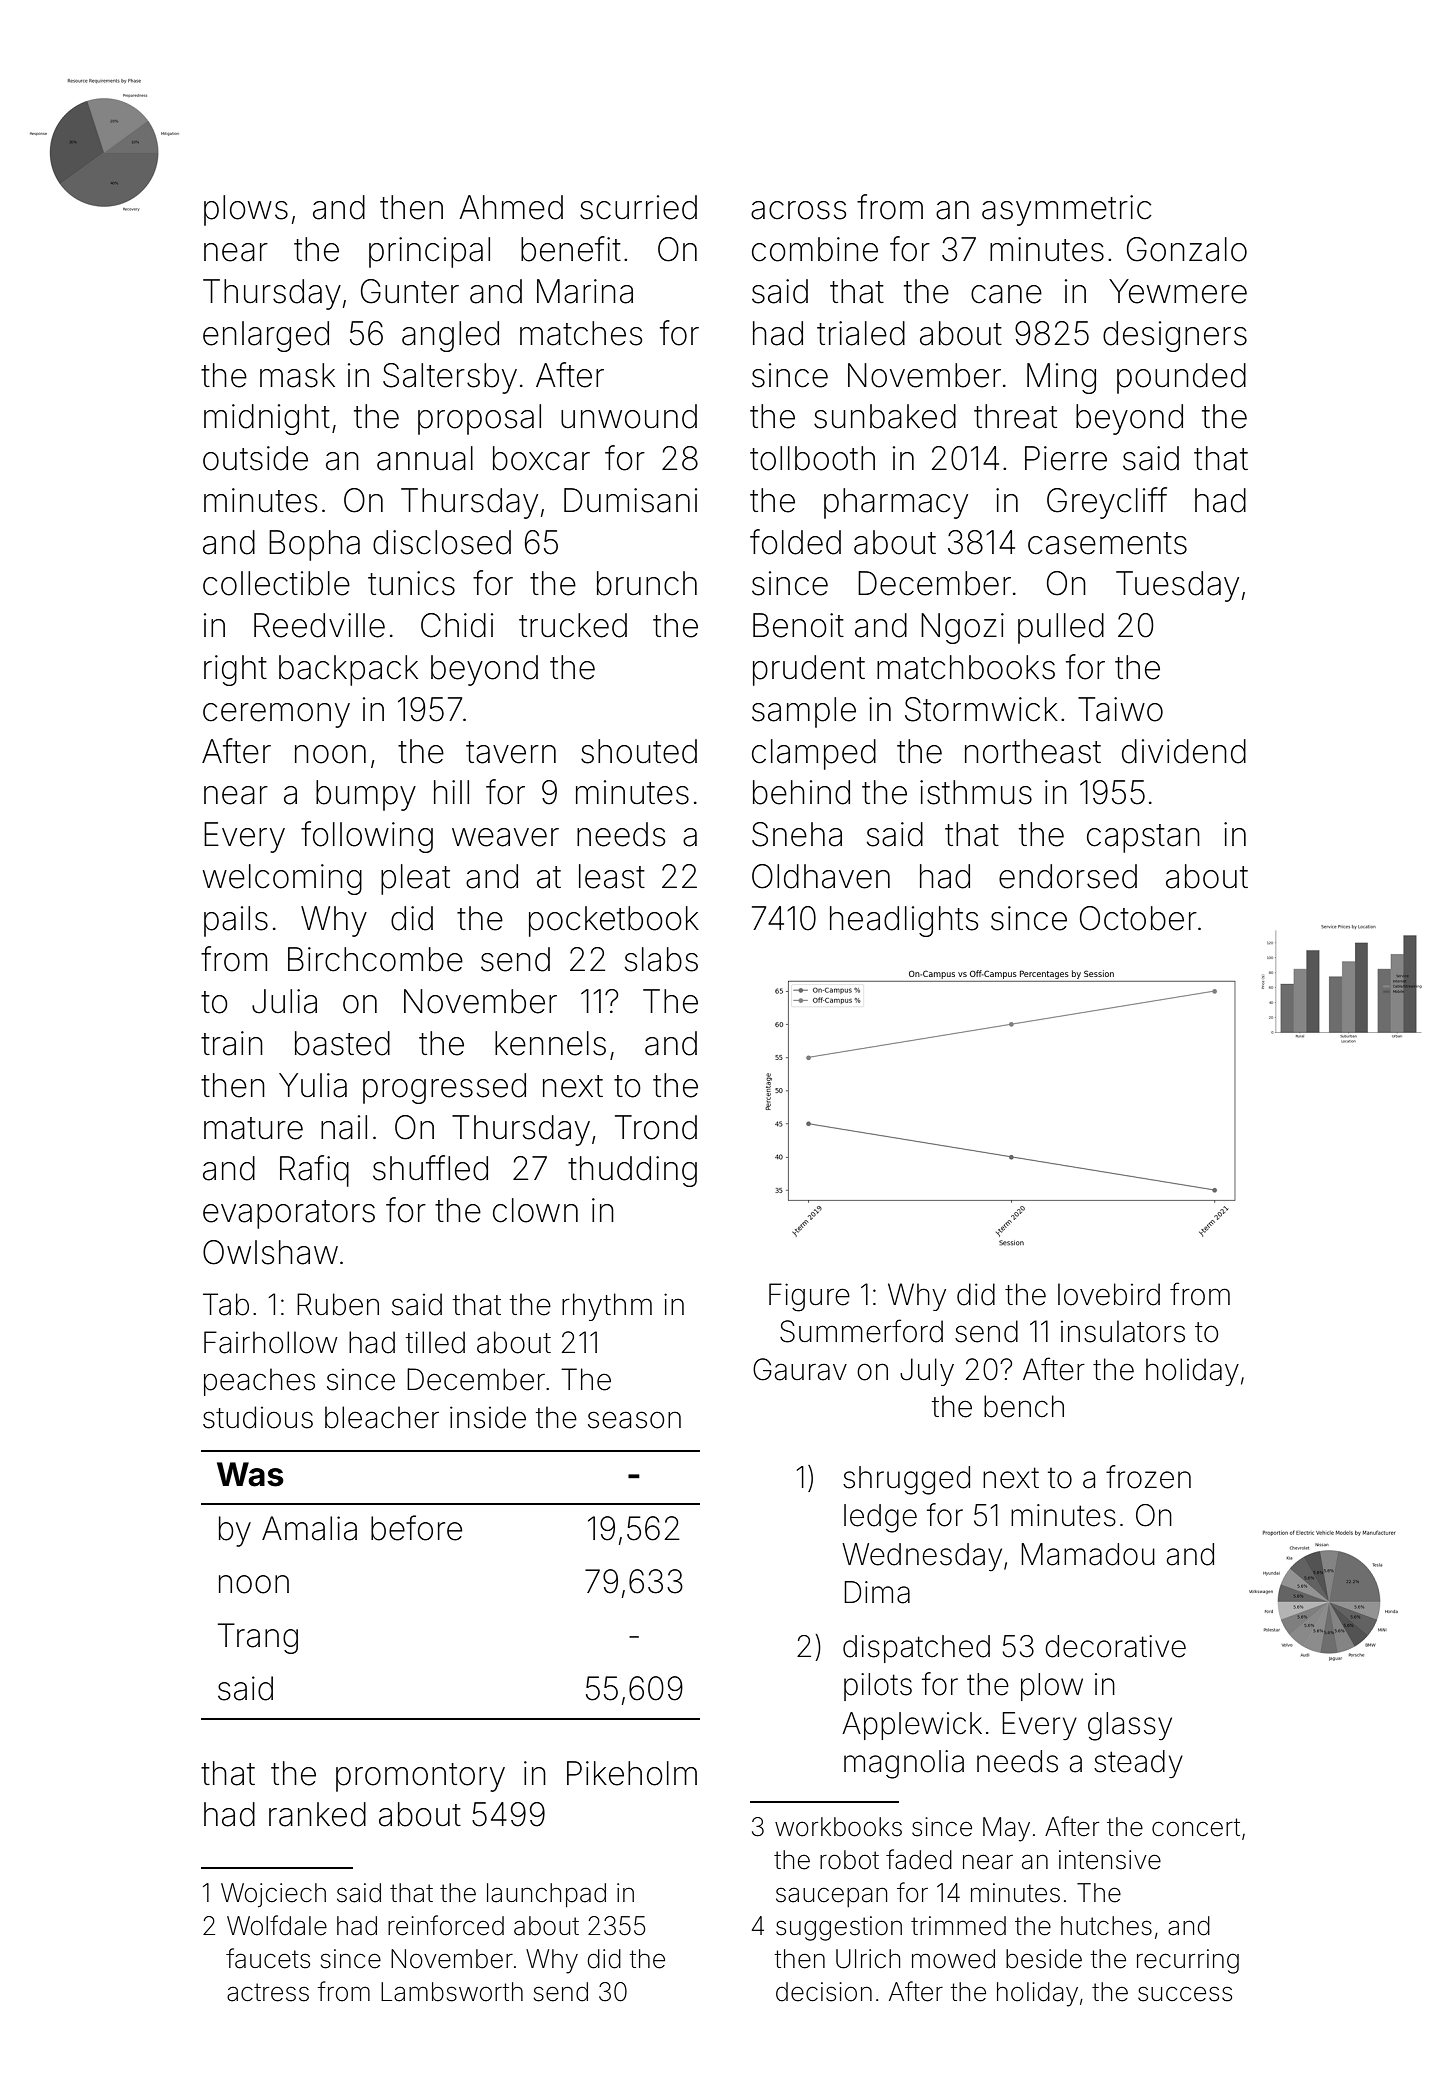 Image resolution: width=1450 pixels, height=2100 pixels. Describe the element at coordinates (1033, 751) in the page. I see `northeast` at that location.
